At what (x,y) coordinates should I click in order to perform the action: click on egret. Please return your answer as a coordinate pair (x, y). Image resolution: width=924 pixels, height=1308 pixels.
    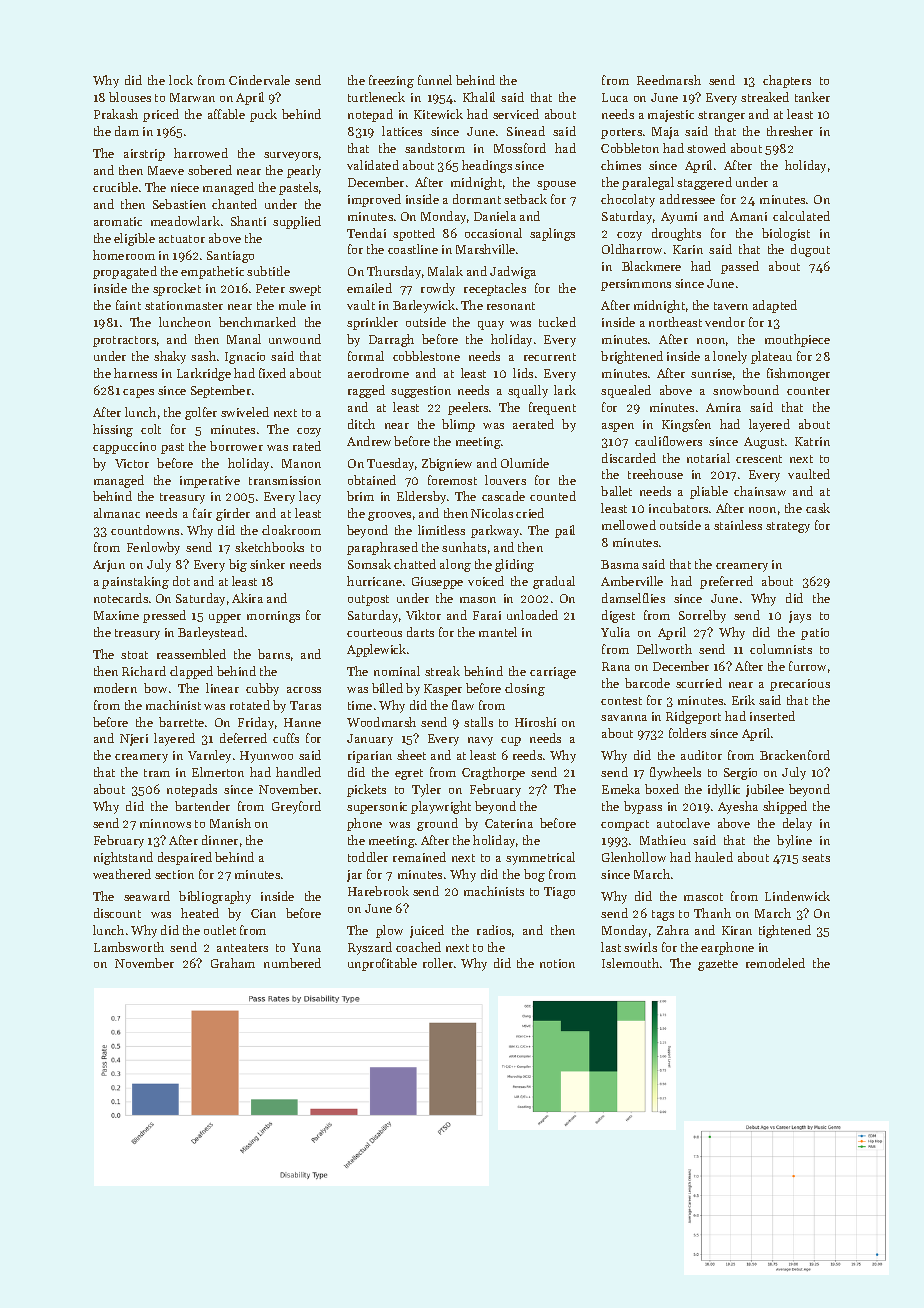
    Looking at the image, I should click on (409, 774).
